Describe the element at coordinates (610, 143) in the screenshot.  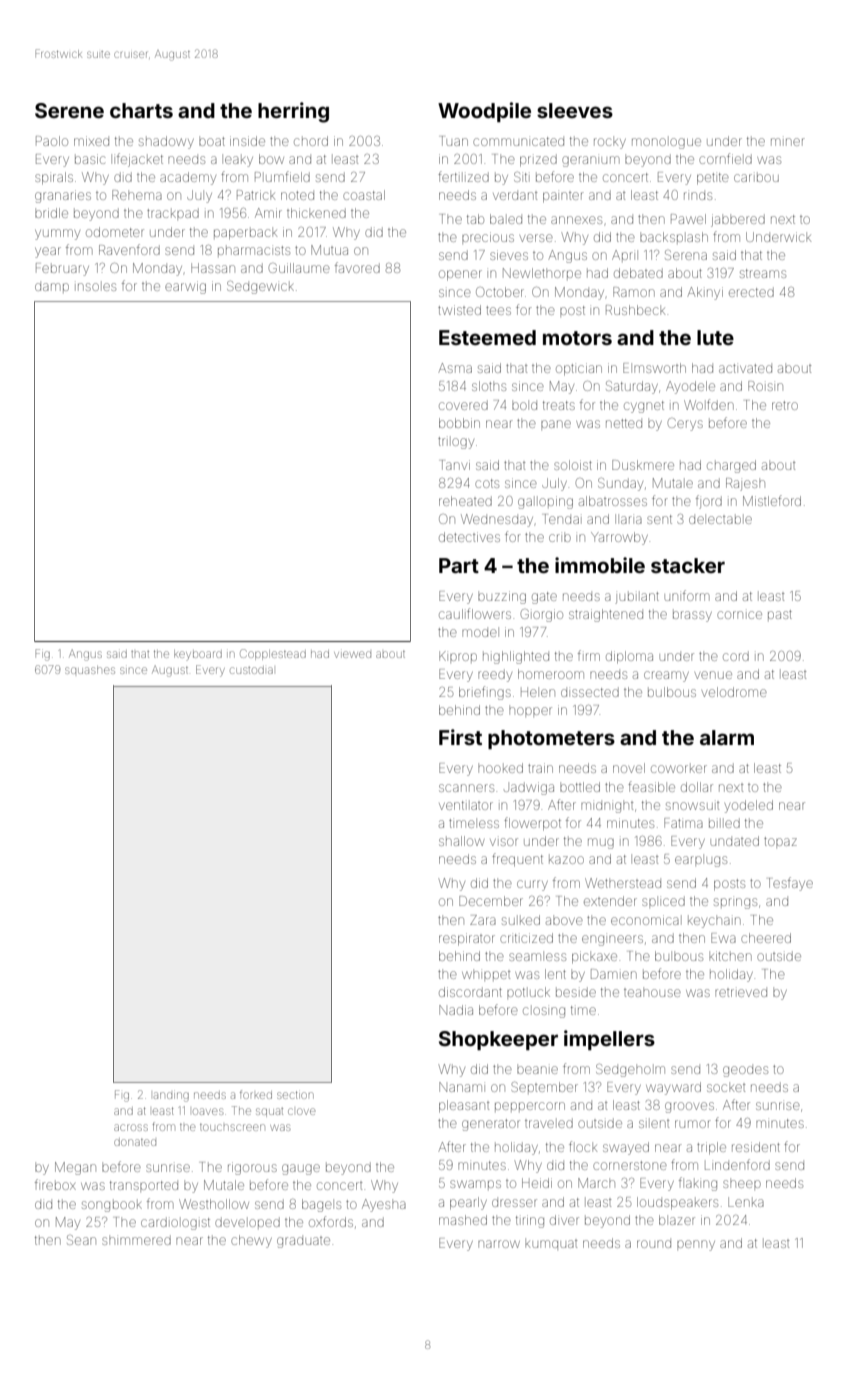
I see `rocky` at that location.
